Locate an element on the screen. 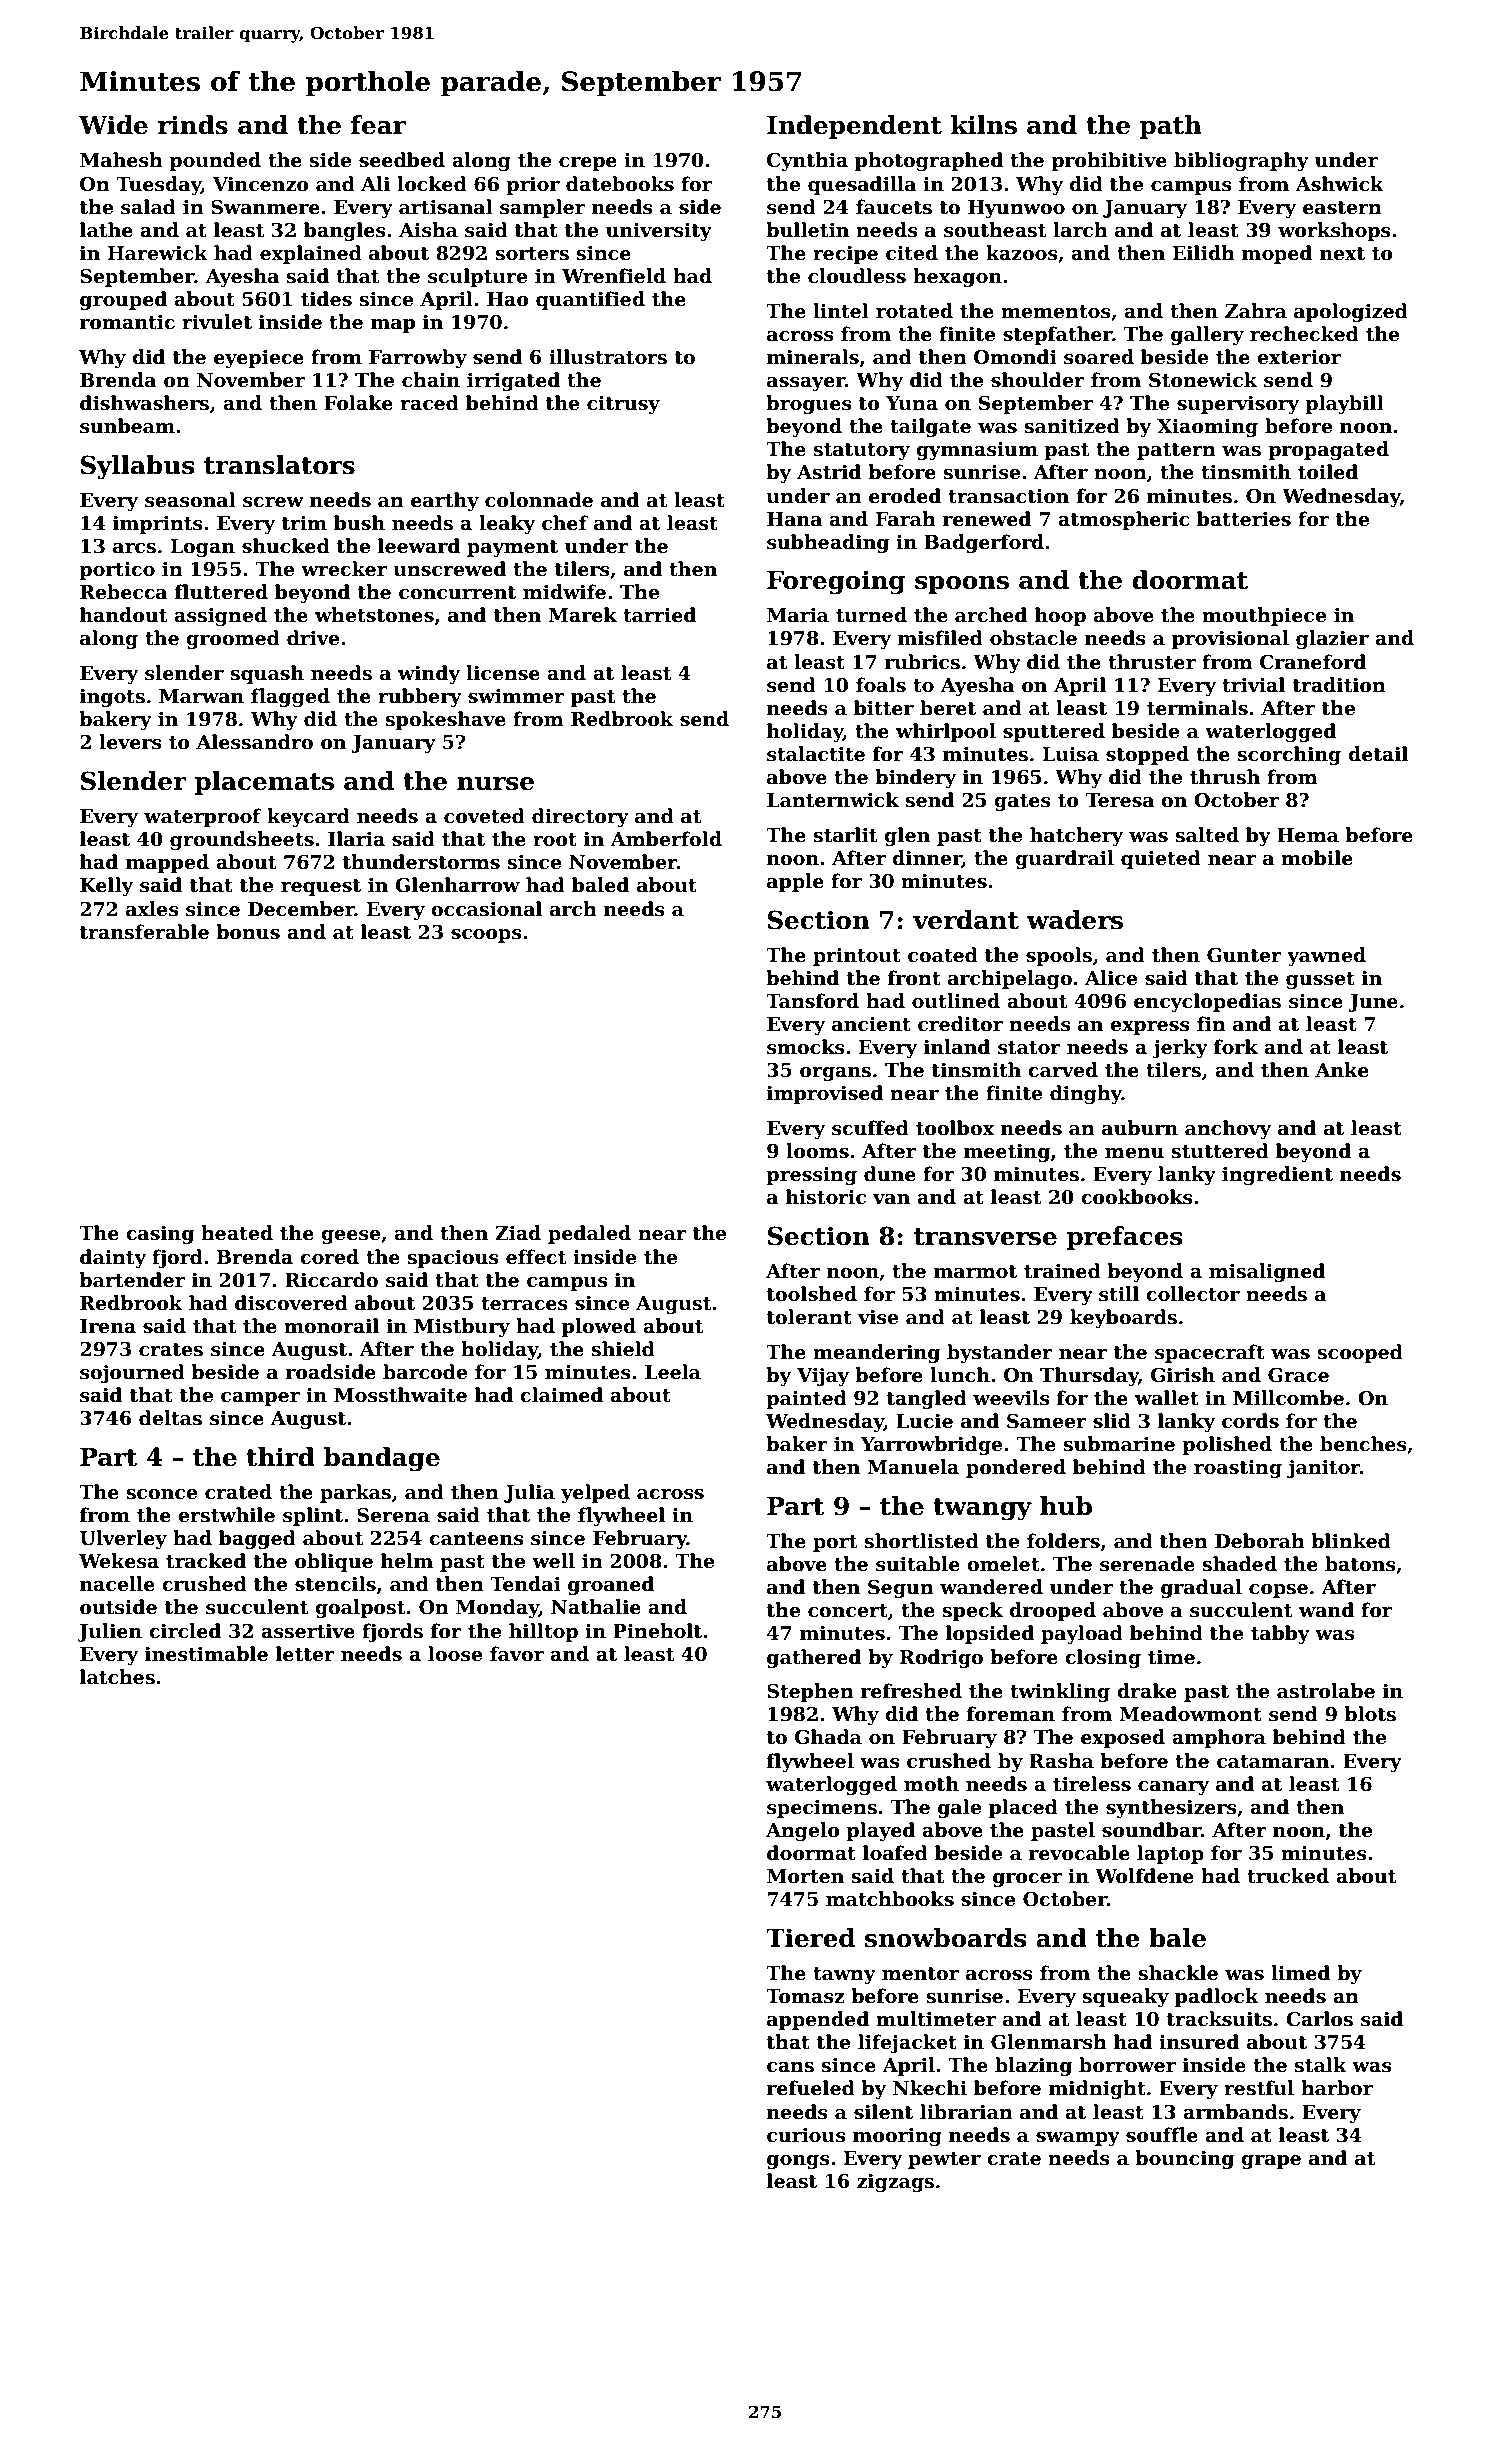 The height and width of the screenshot is (2464, 1496). lathe is located at coordinates (106, 230).
